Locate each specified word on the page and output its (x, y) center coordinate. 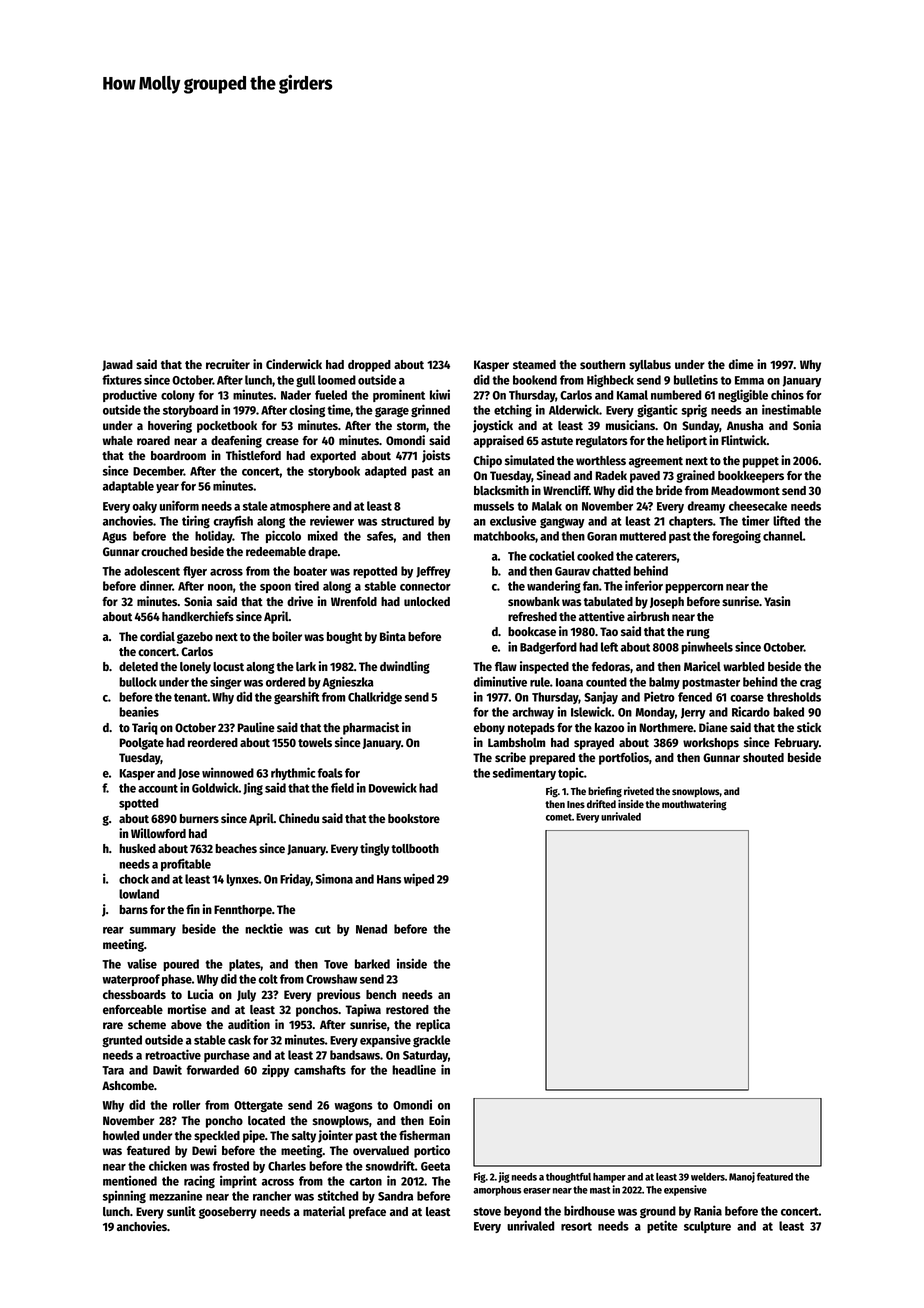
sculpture (707, 1227)
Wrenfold (354, 601)
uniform (179, 505)
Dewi (204, 1150)
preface (367, 1213)
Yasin (777, 601)
